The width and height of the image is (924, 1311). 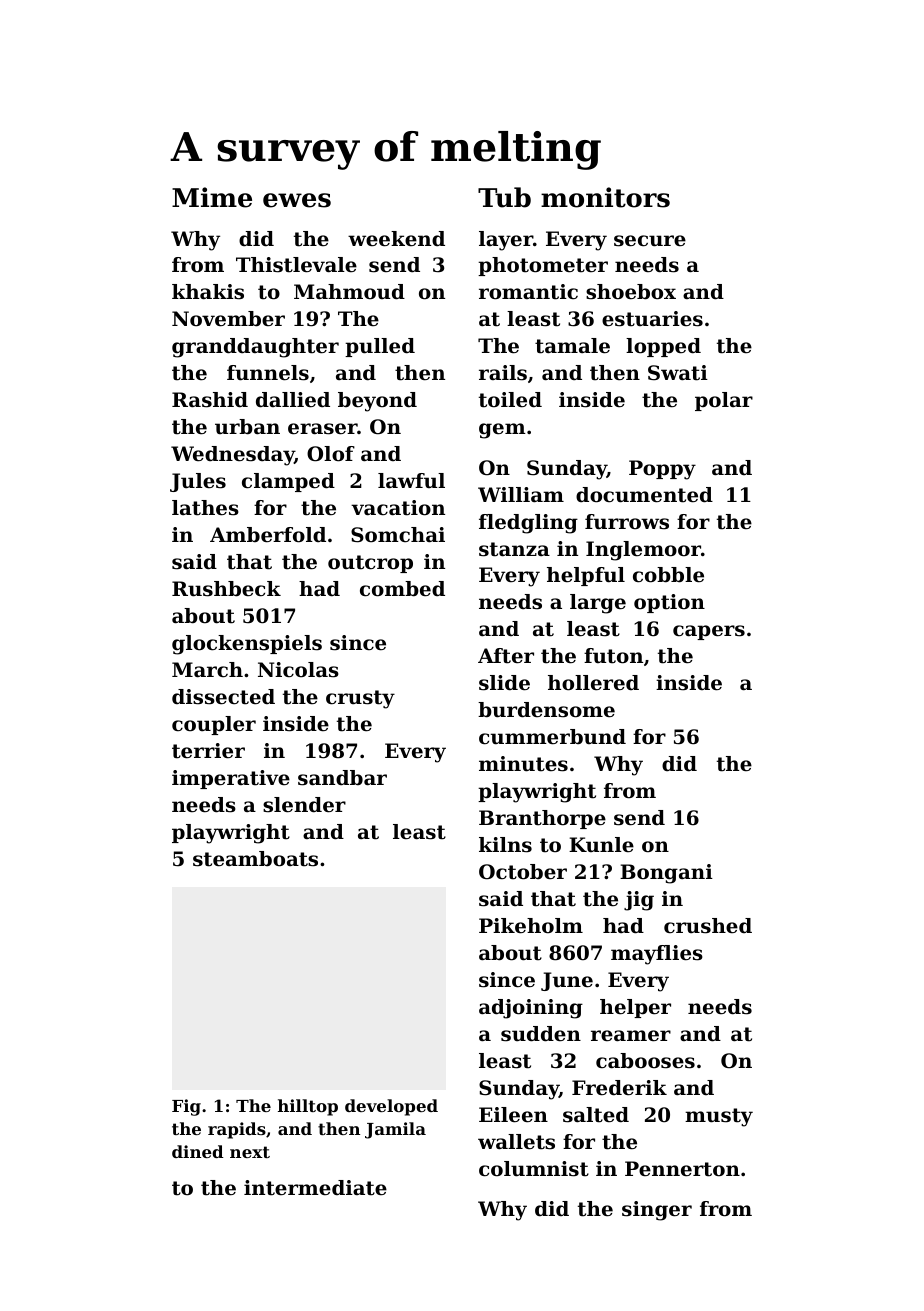 I want to click on imperative, so click(x=231, y=779).
